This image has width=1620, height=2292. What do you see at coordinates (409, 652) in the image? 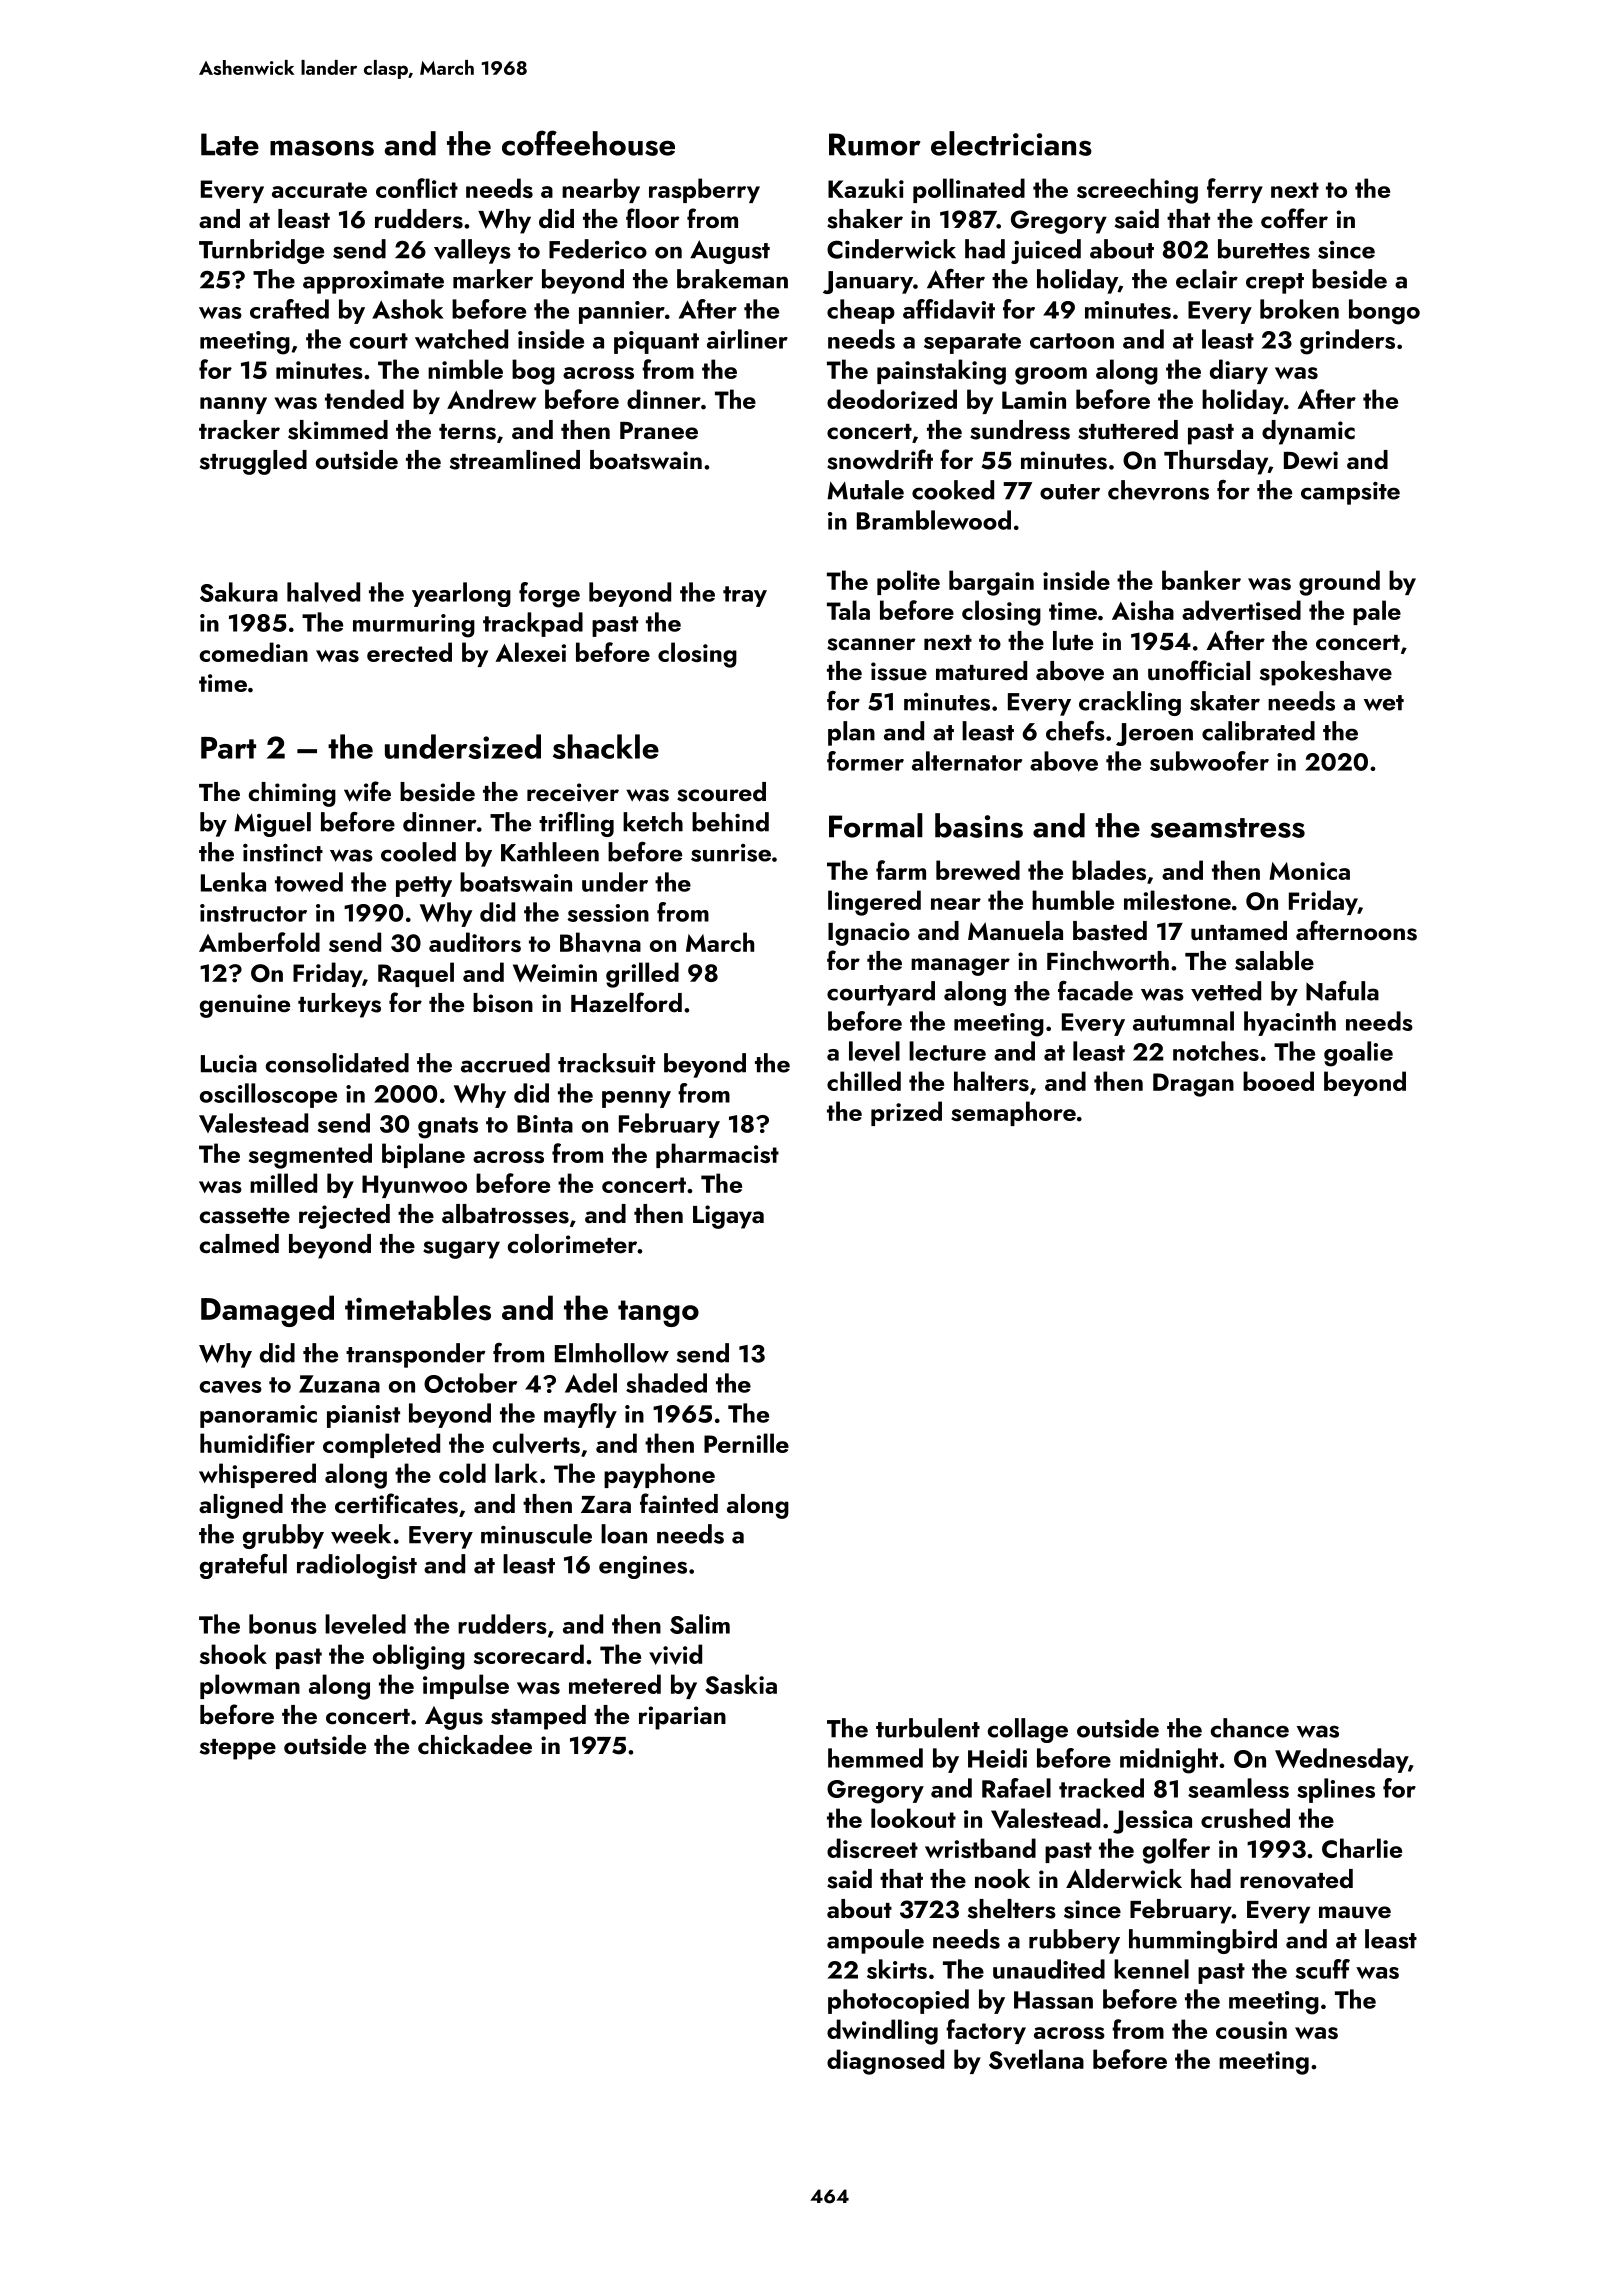
I see `erected` at bounding box center [409, 652].
